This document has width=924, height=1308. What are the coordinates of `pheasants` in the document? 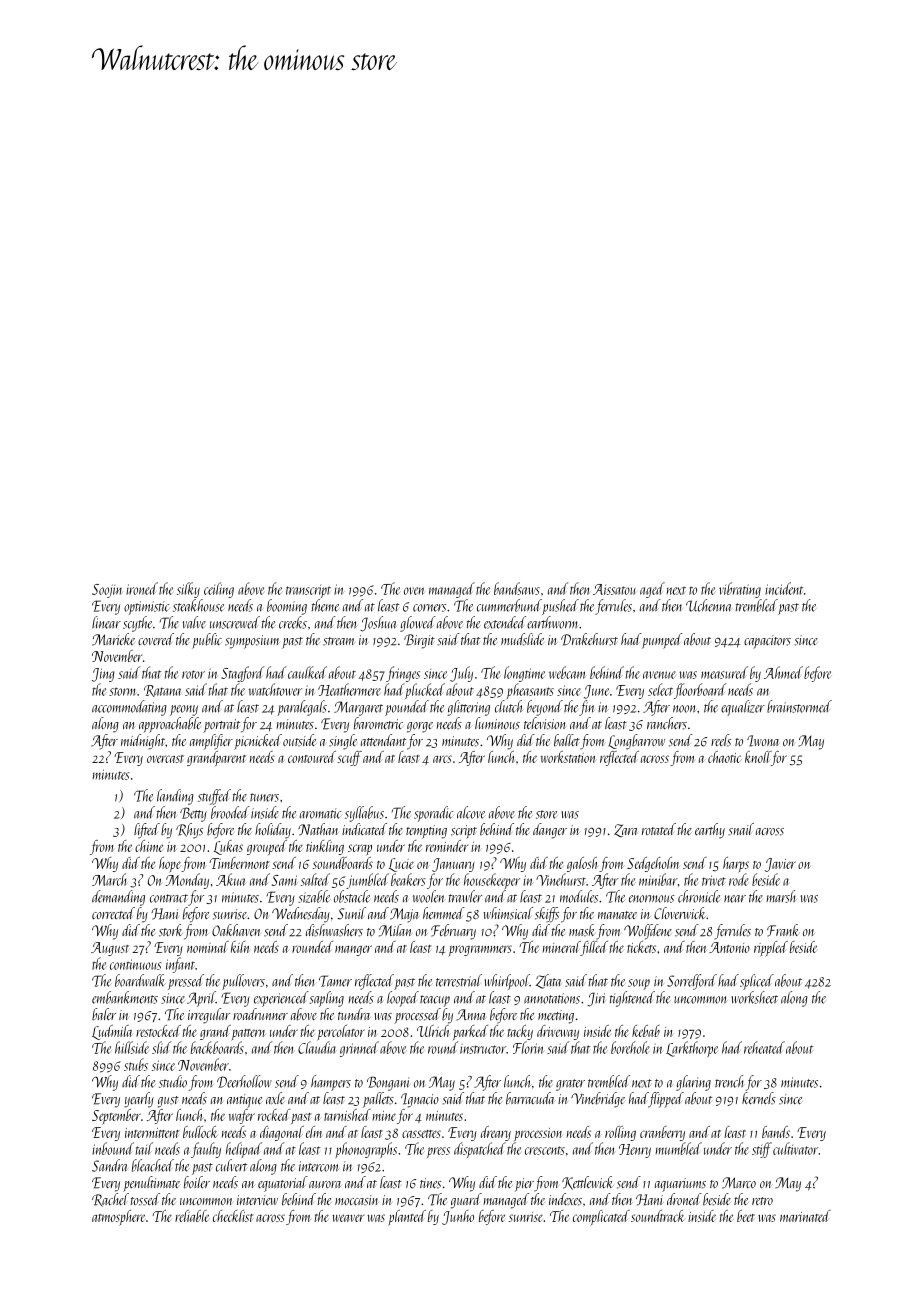 It's located at (530, 691).
